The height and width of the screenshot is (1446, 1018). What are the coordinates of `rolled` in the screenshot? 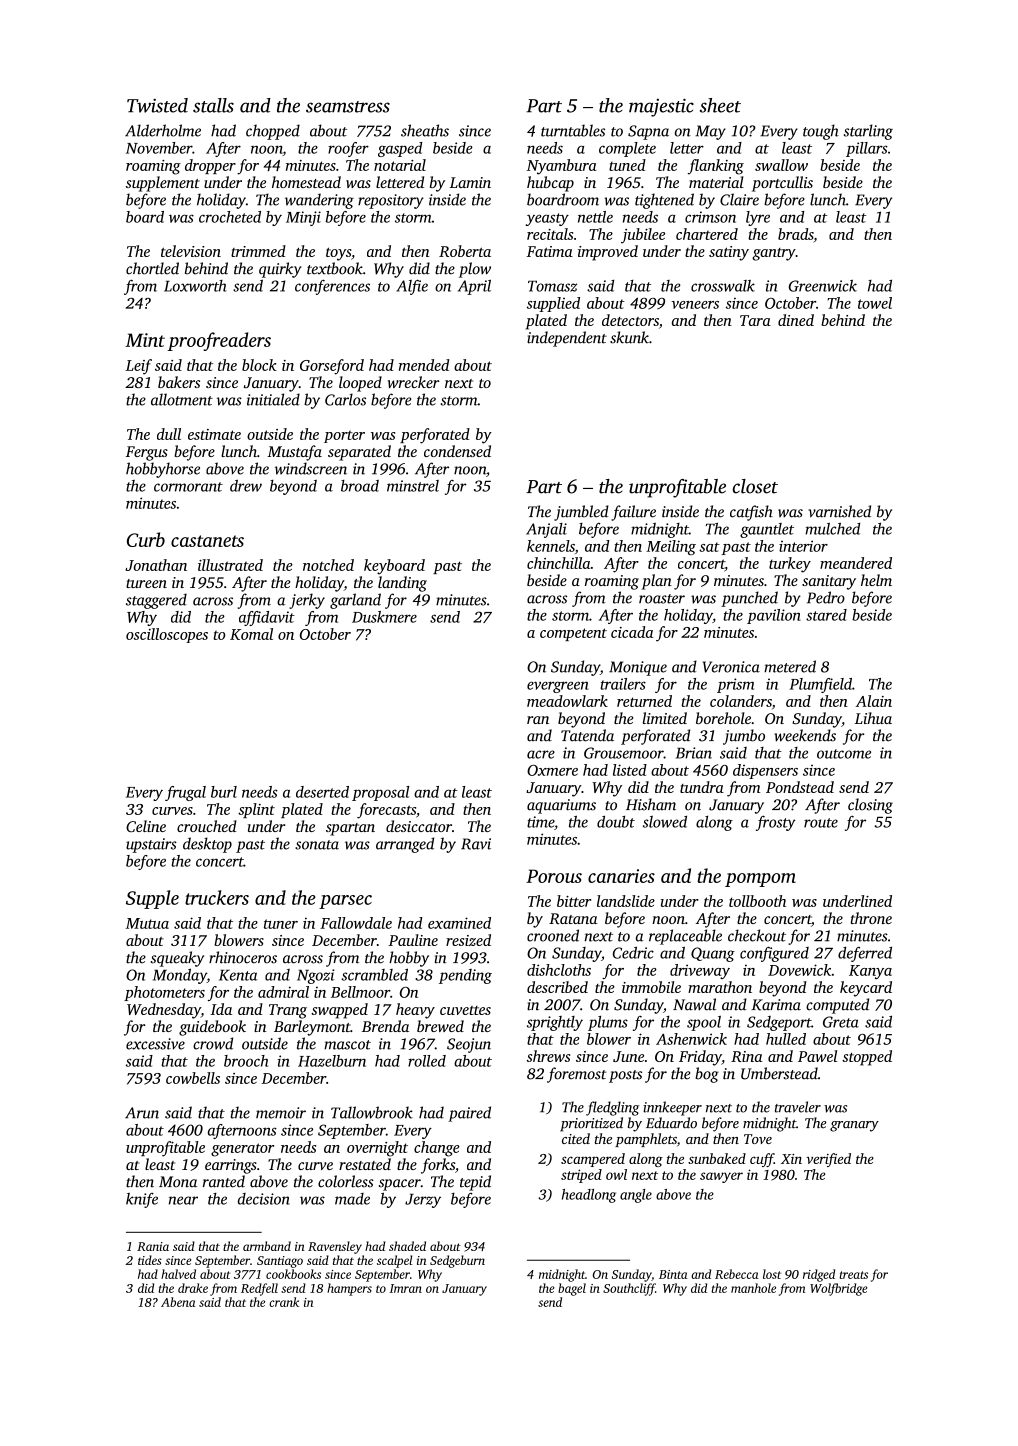 It's located at (427, 1061).
